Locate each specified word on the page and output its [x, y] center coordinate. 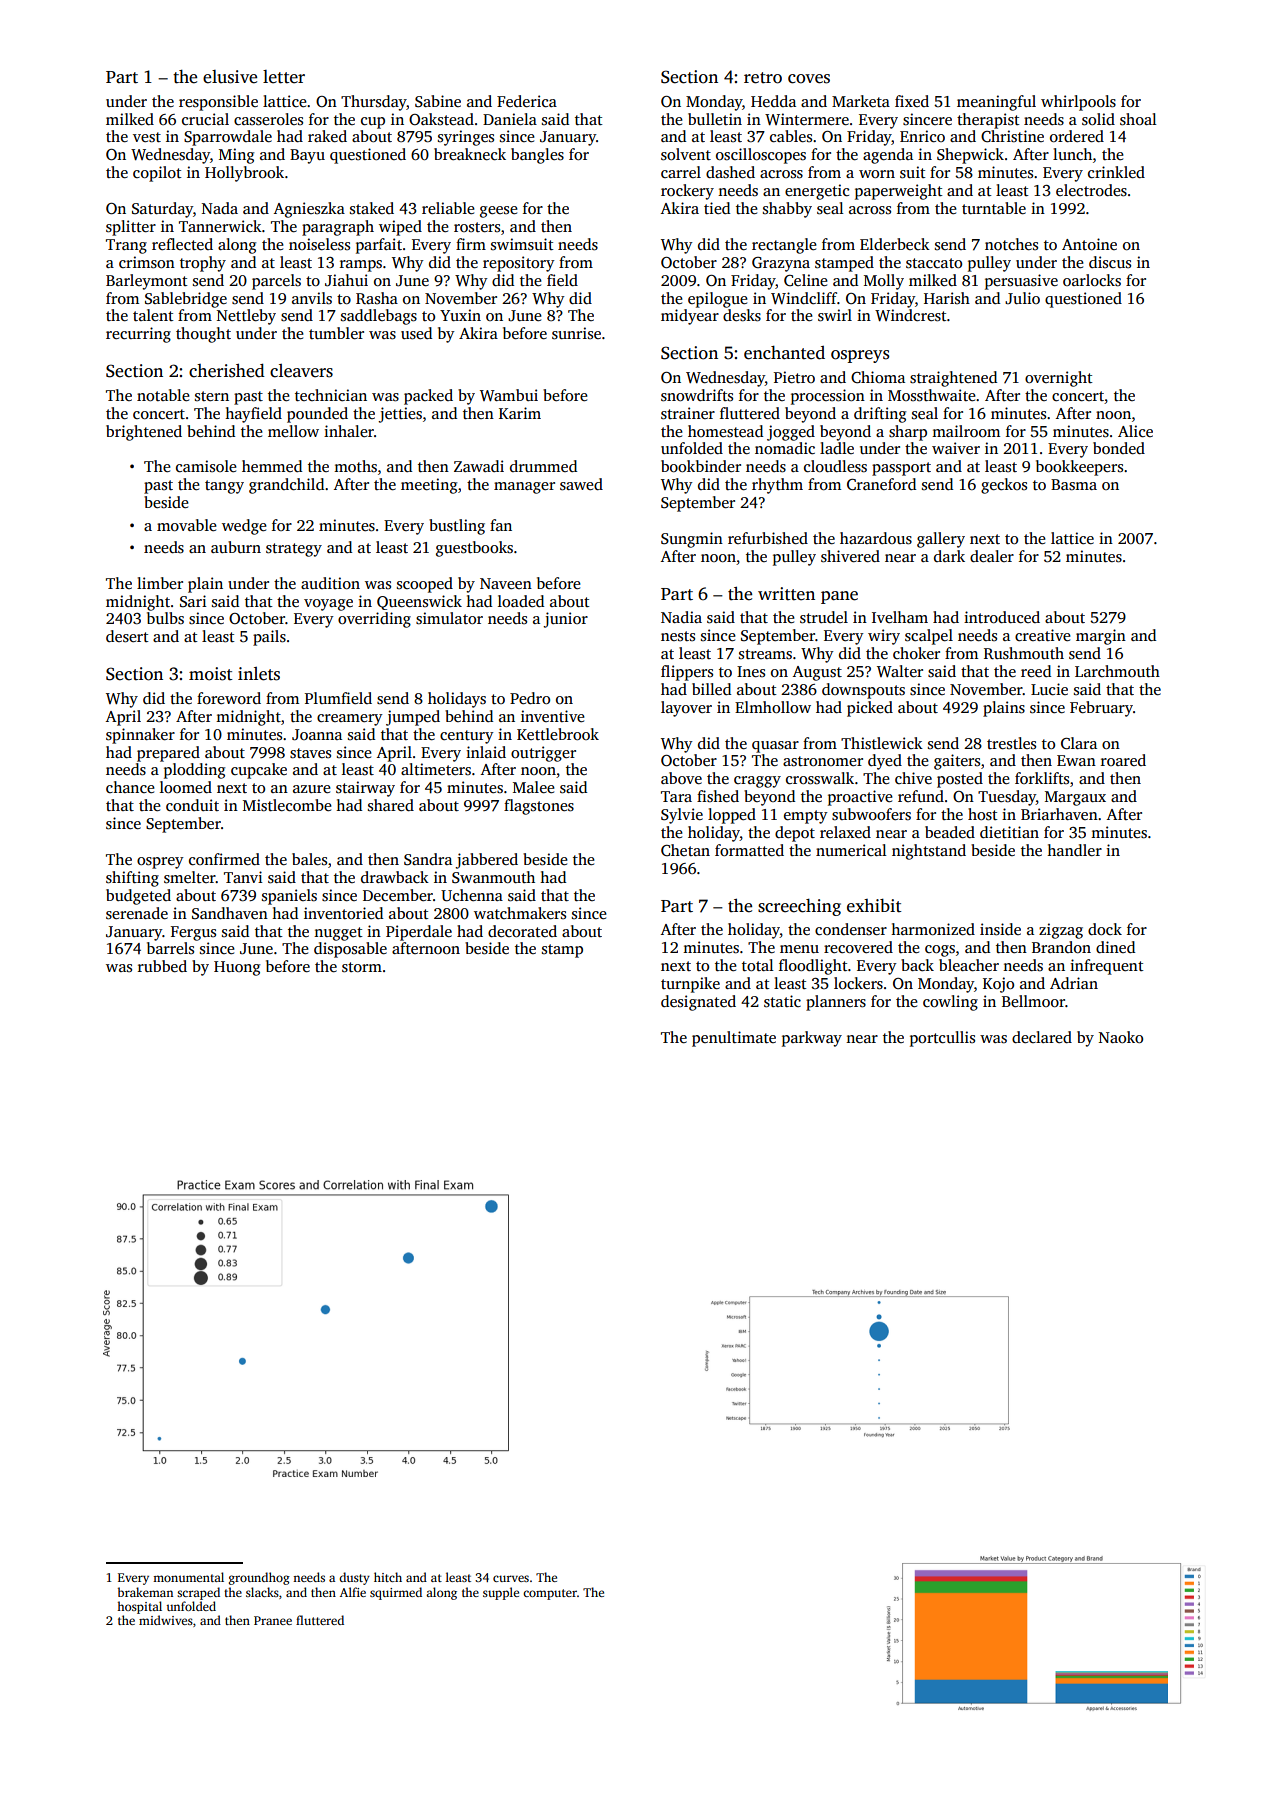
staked [372, 208]
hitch [388, 1577]
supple [501, 1593]
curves [511, 1578]
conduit [192, 805]
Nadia [681, 617]
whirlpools [1078, 103]
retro [763, 78]
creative [1043, 635]
